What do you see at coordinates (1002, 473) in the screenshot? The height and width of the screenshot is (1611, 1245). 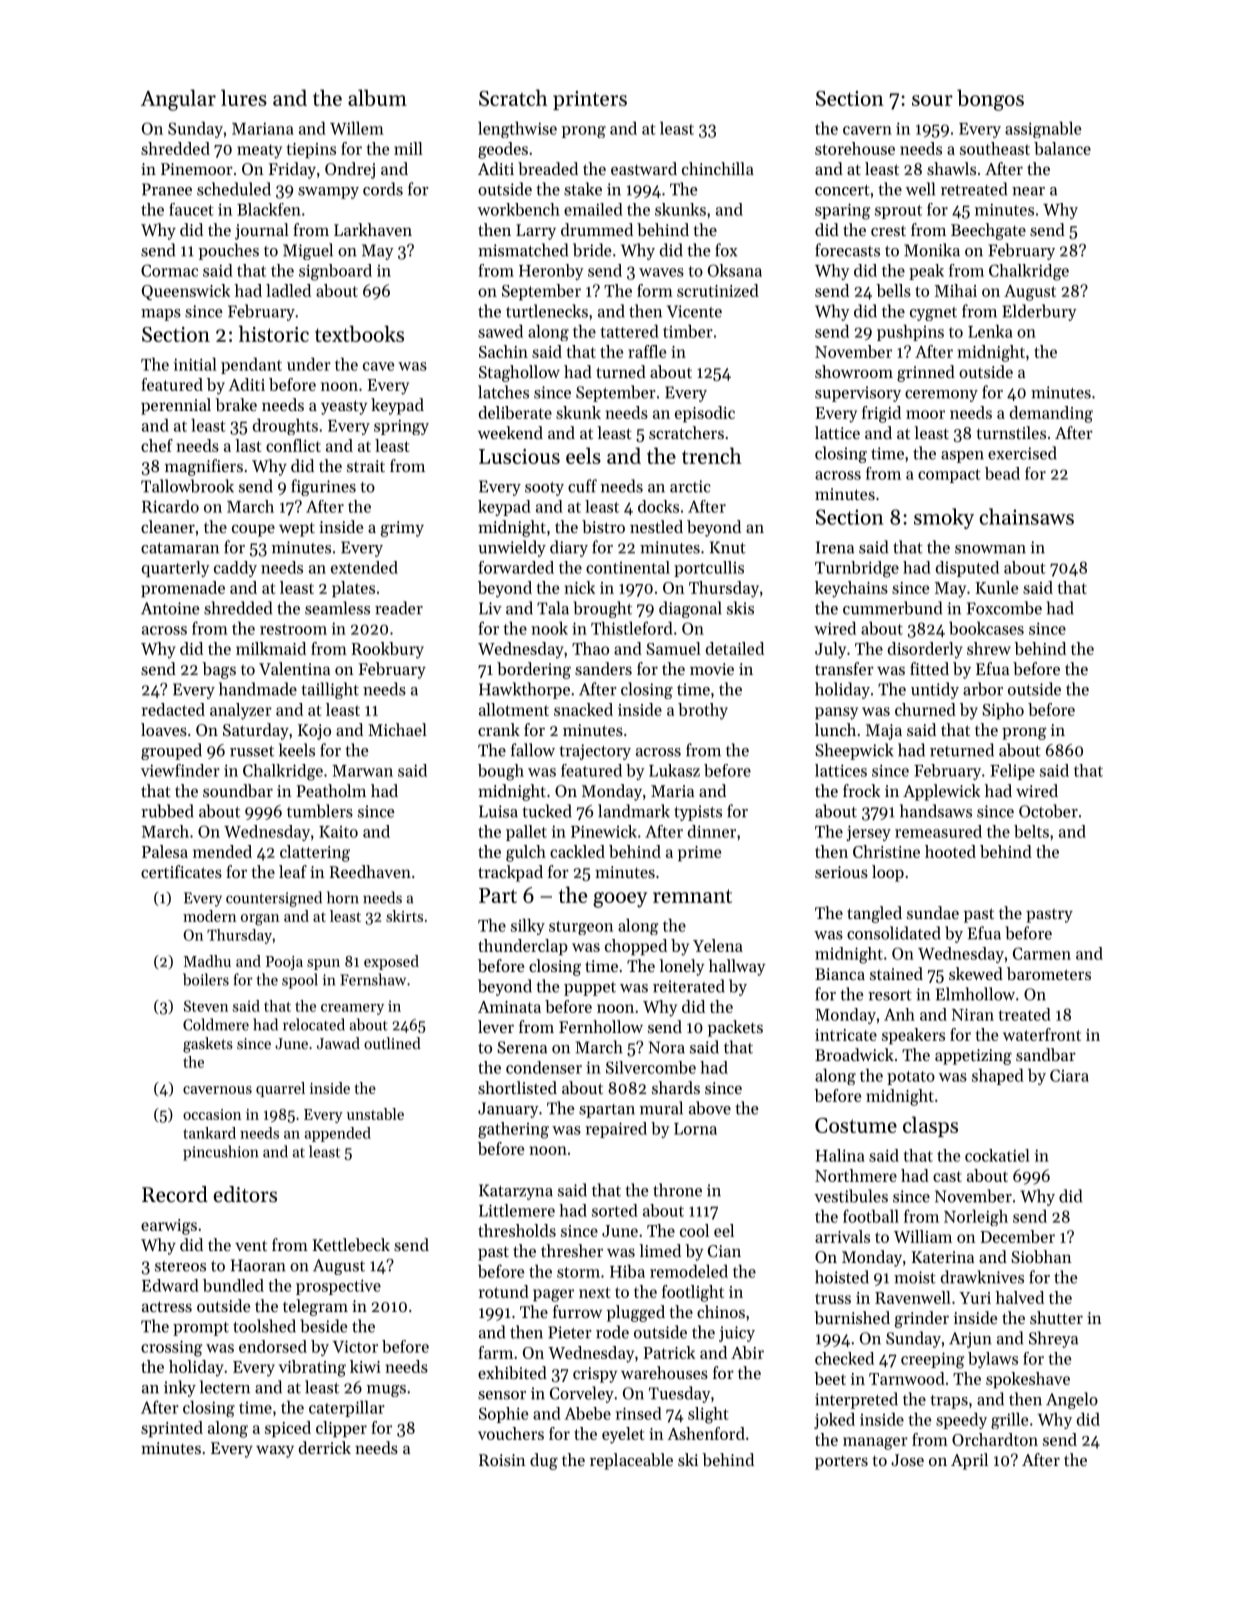 I see `bead` at bounding box center [1002, 473].
